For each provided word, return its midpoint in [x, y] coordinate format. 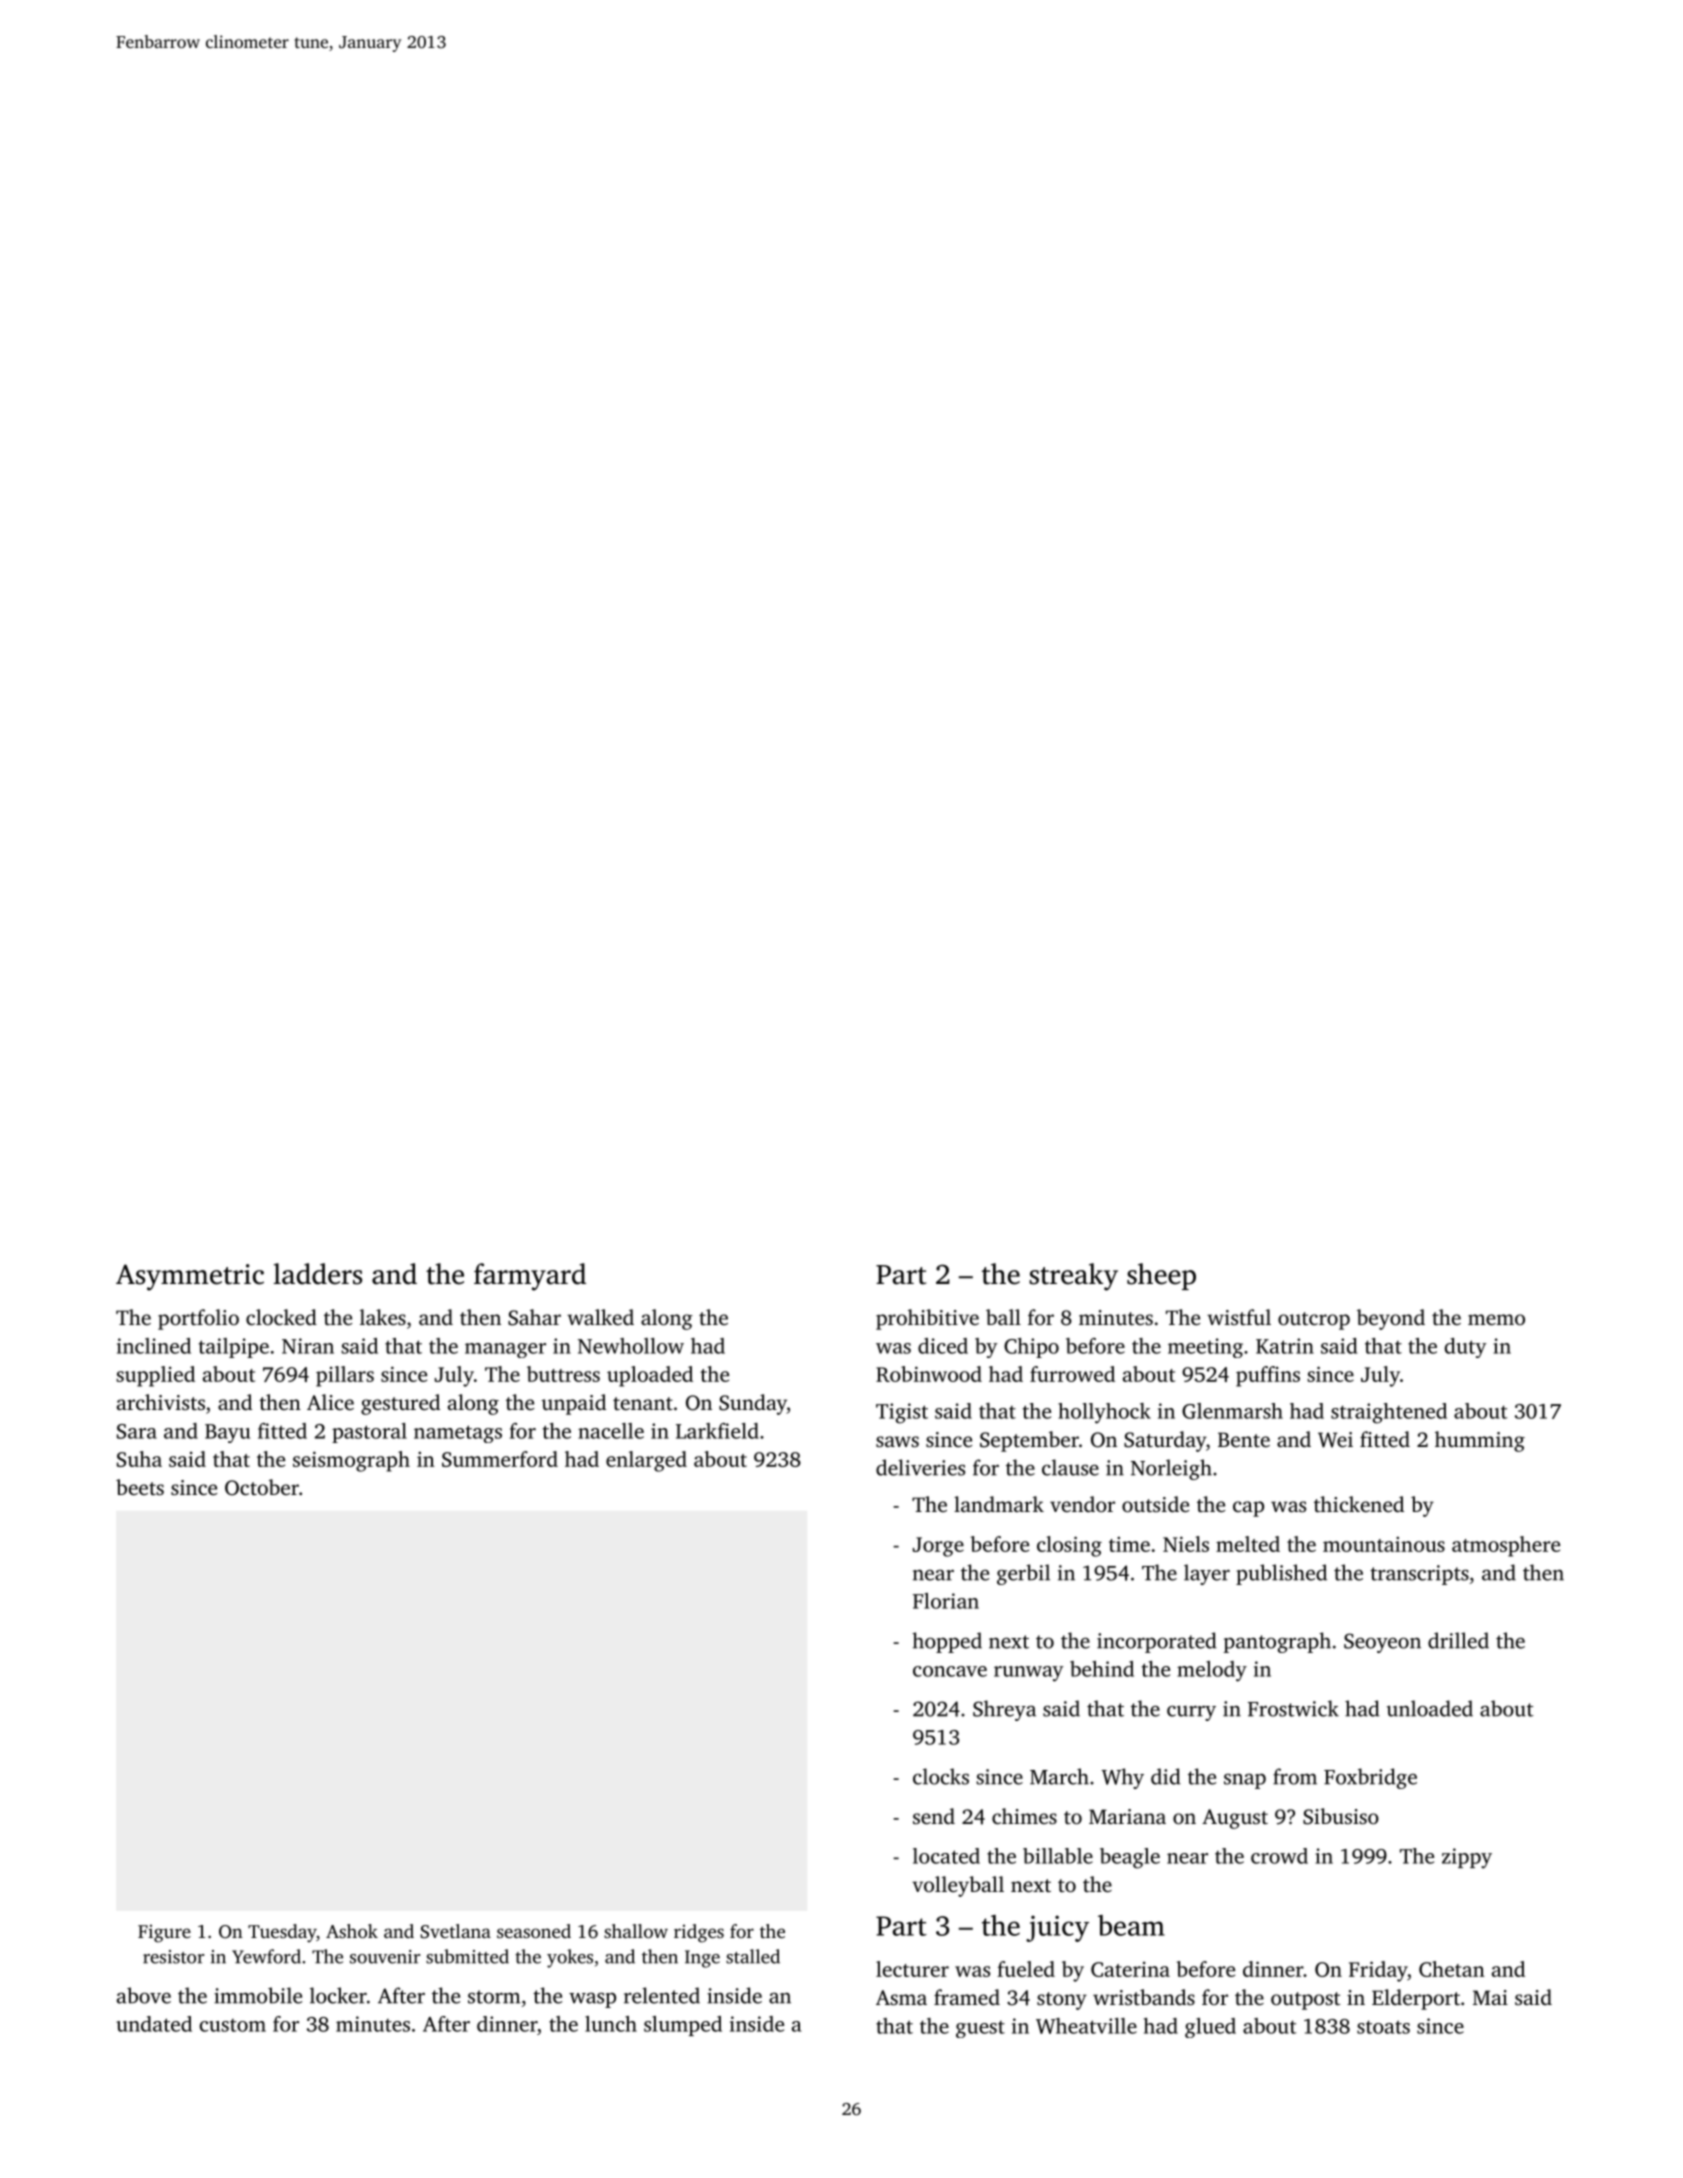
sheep [1161, 1276]
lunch [611, 2024]
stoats [1383, 2027]
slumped [683, 2026]
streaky [1073, 1277]
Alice [330, 1402]
